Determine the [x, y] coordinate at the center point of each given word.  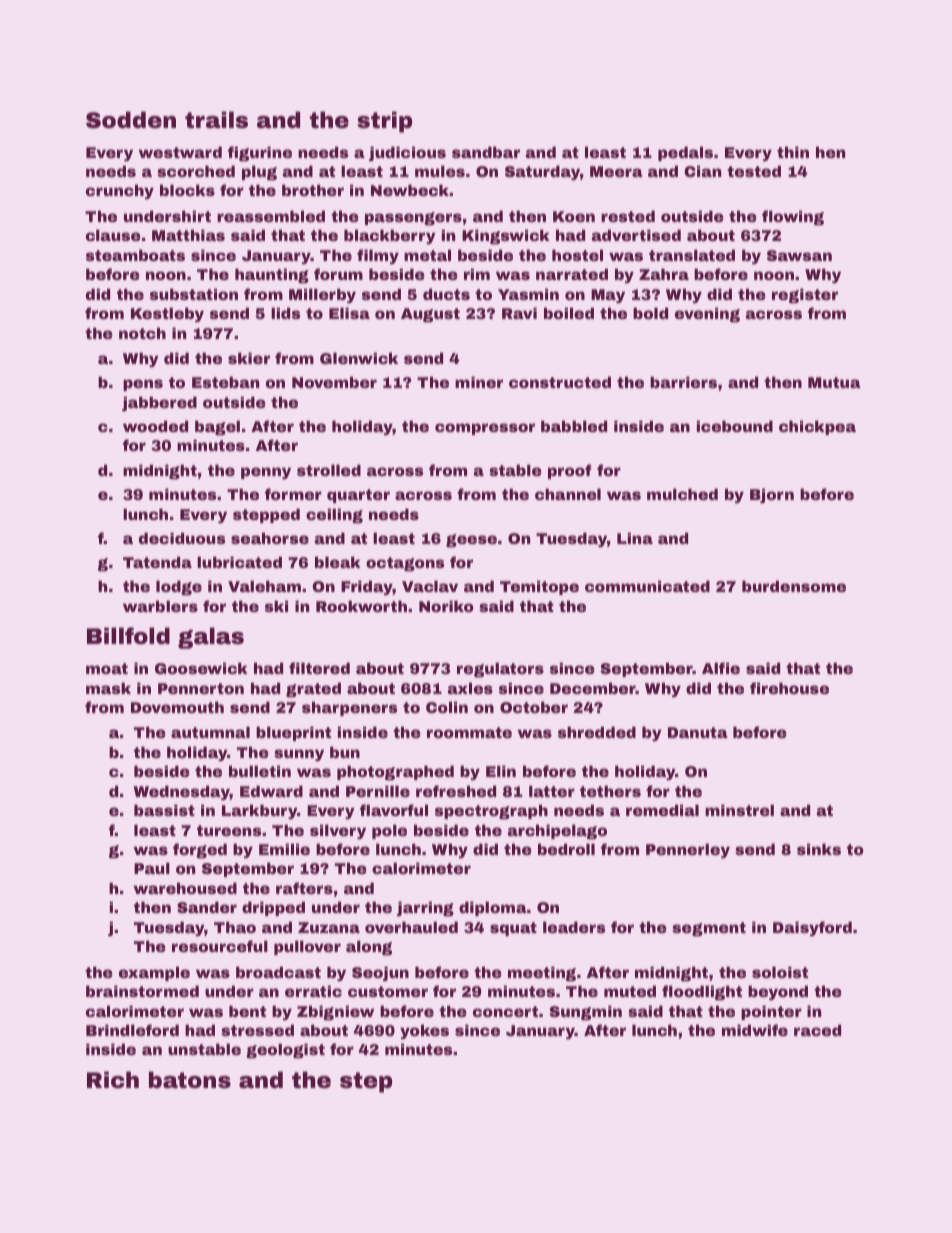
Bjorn [772, 495]
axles [470, 688]
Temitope [539, 587]
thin [793, 152]
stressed [257, 1030]
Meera [616, 171]
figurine [260, 154]
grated [313, 690]
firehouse [789, 688]
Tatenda [157, 562]
